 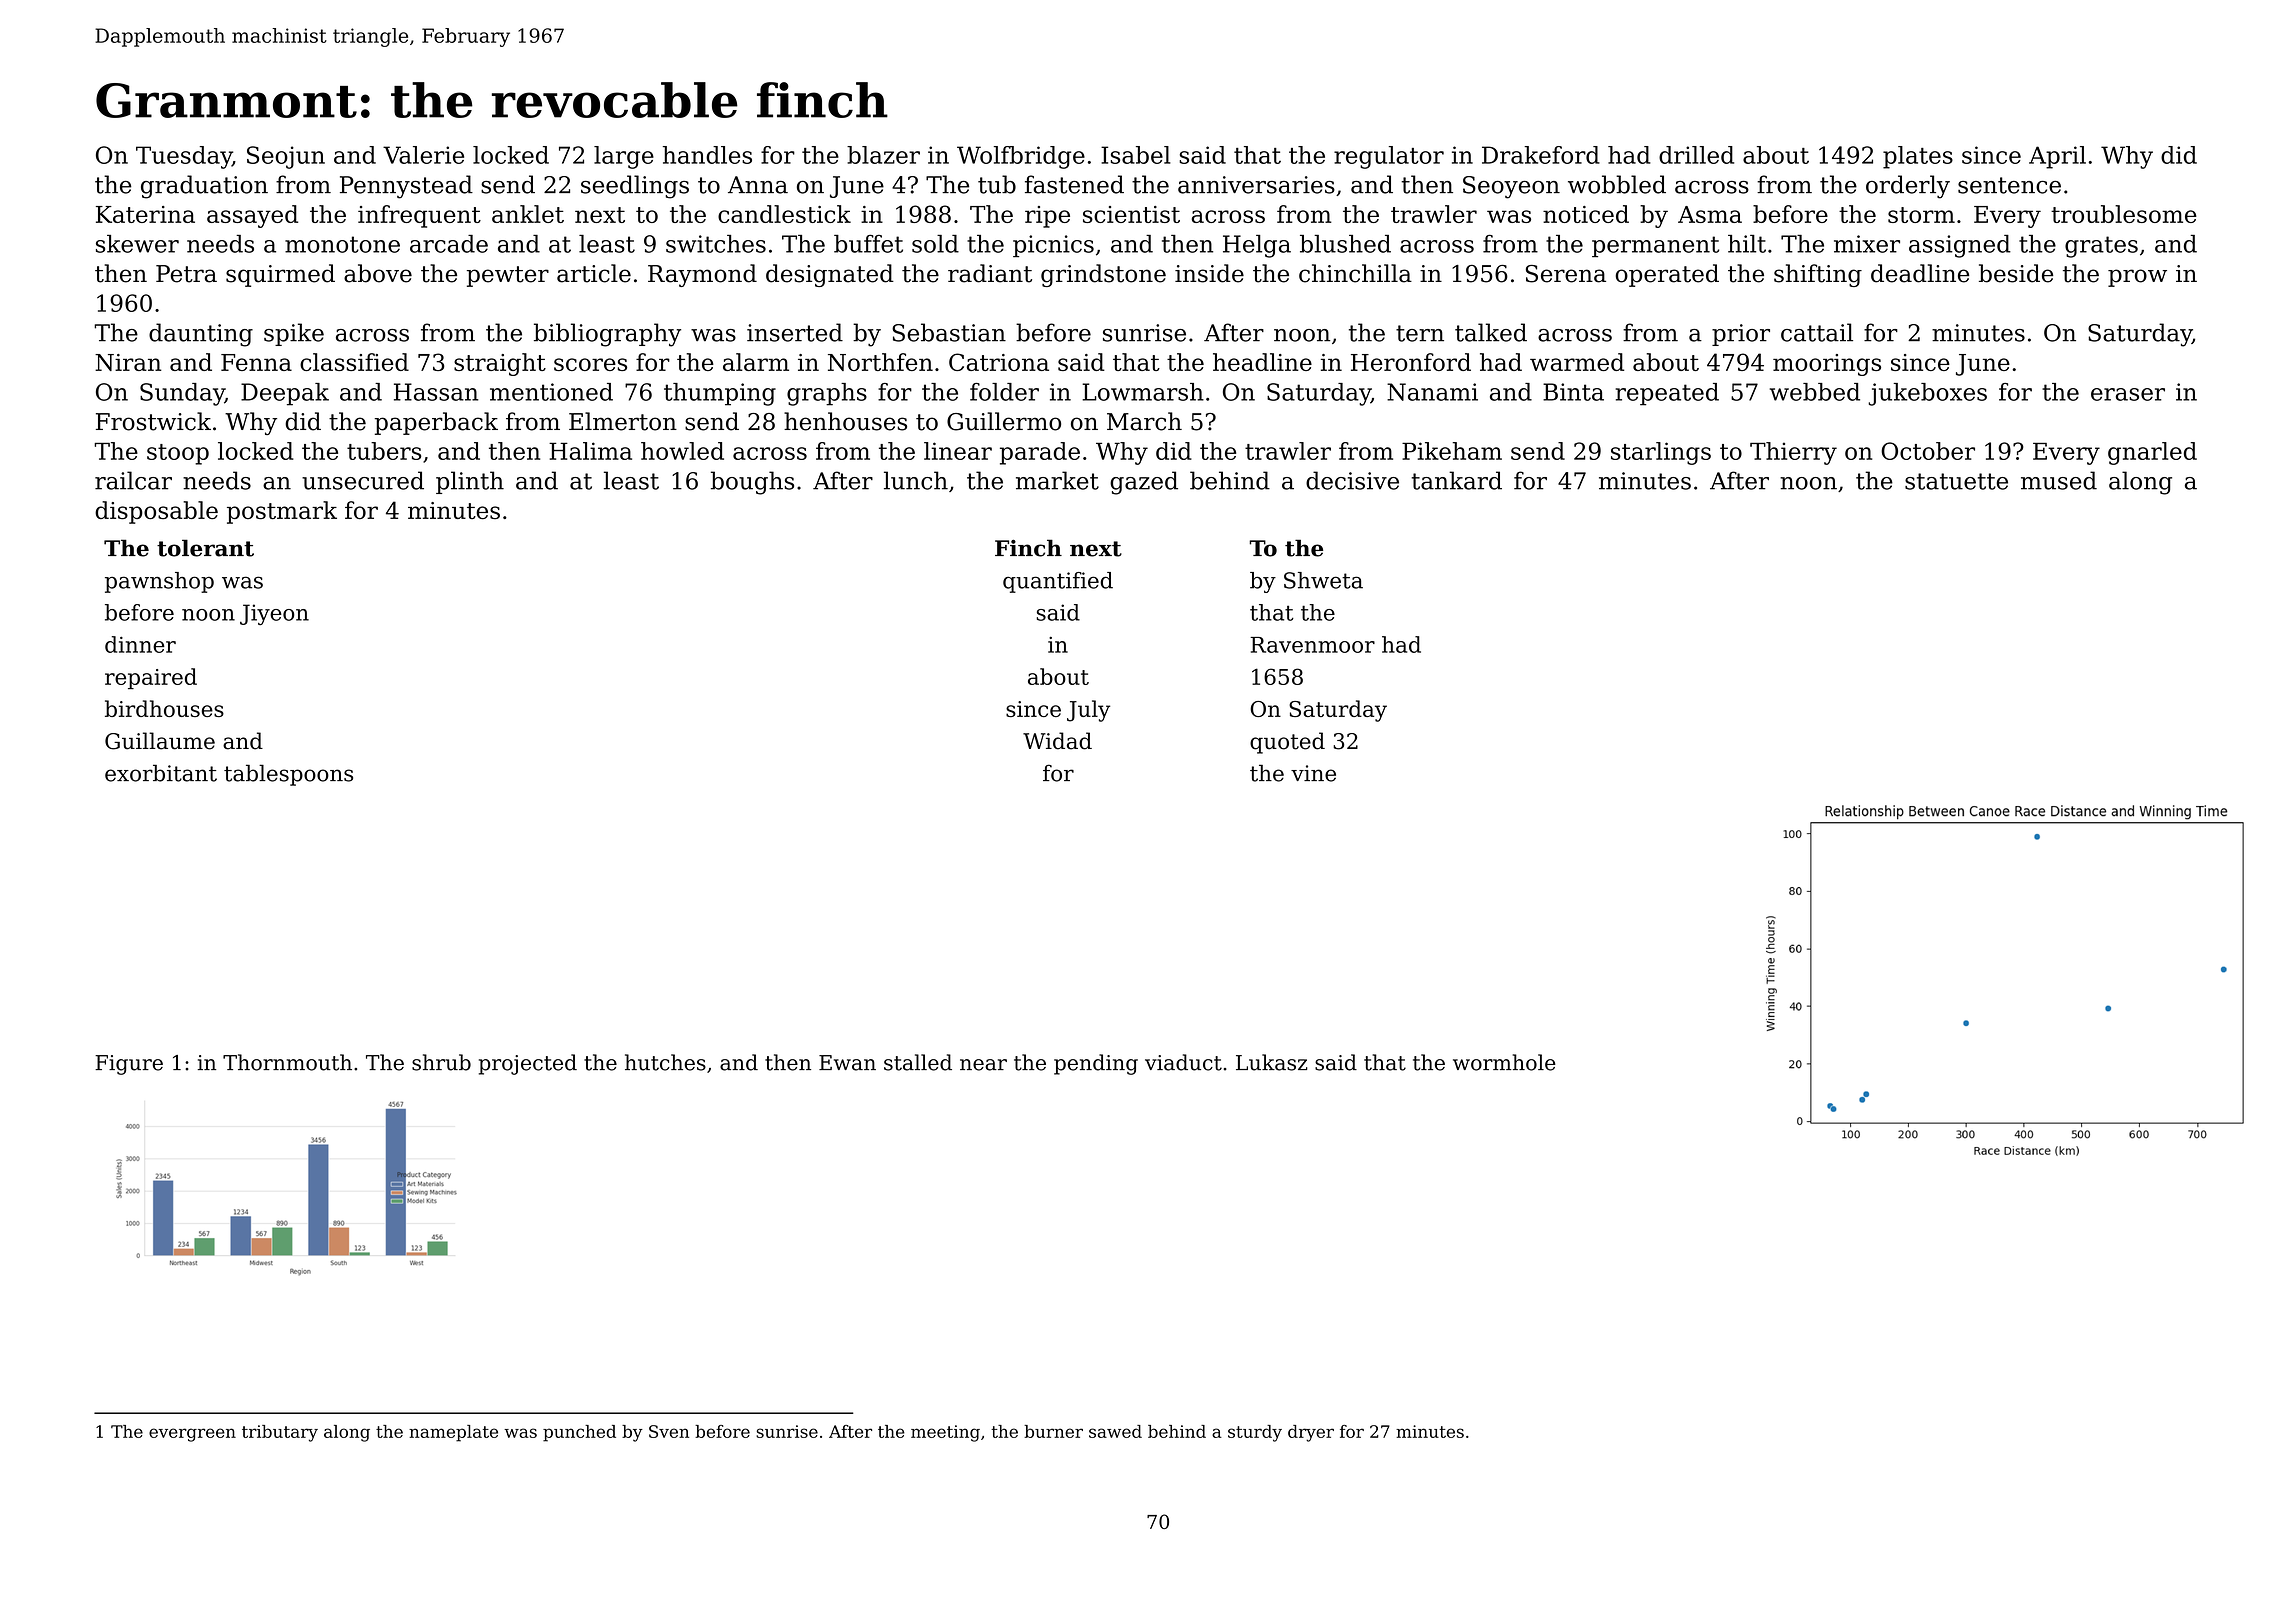 What do you see at coordinates (635, 187) in the screenshot?
I see `seedlings` at bounding box center [635, 187].
